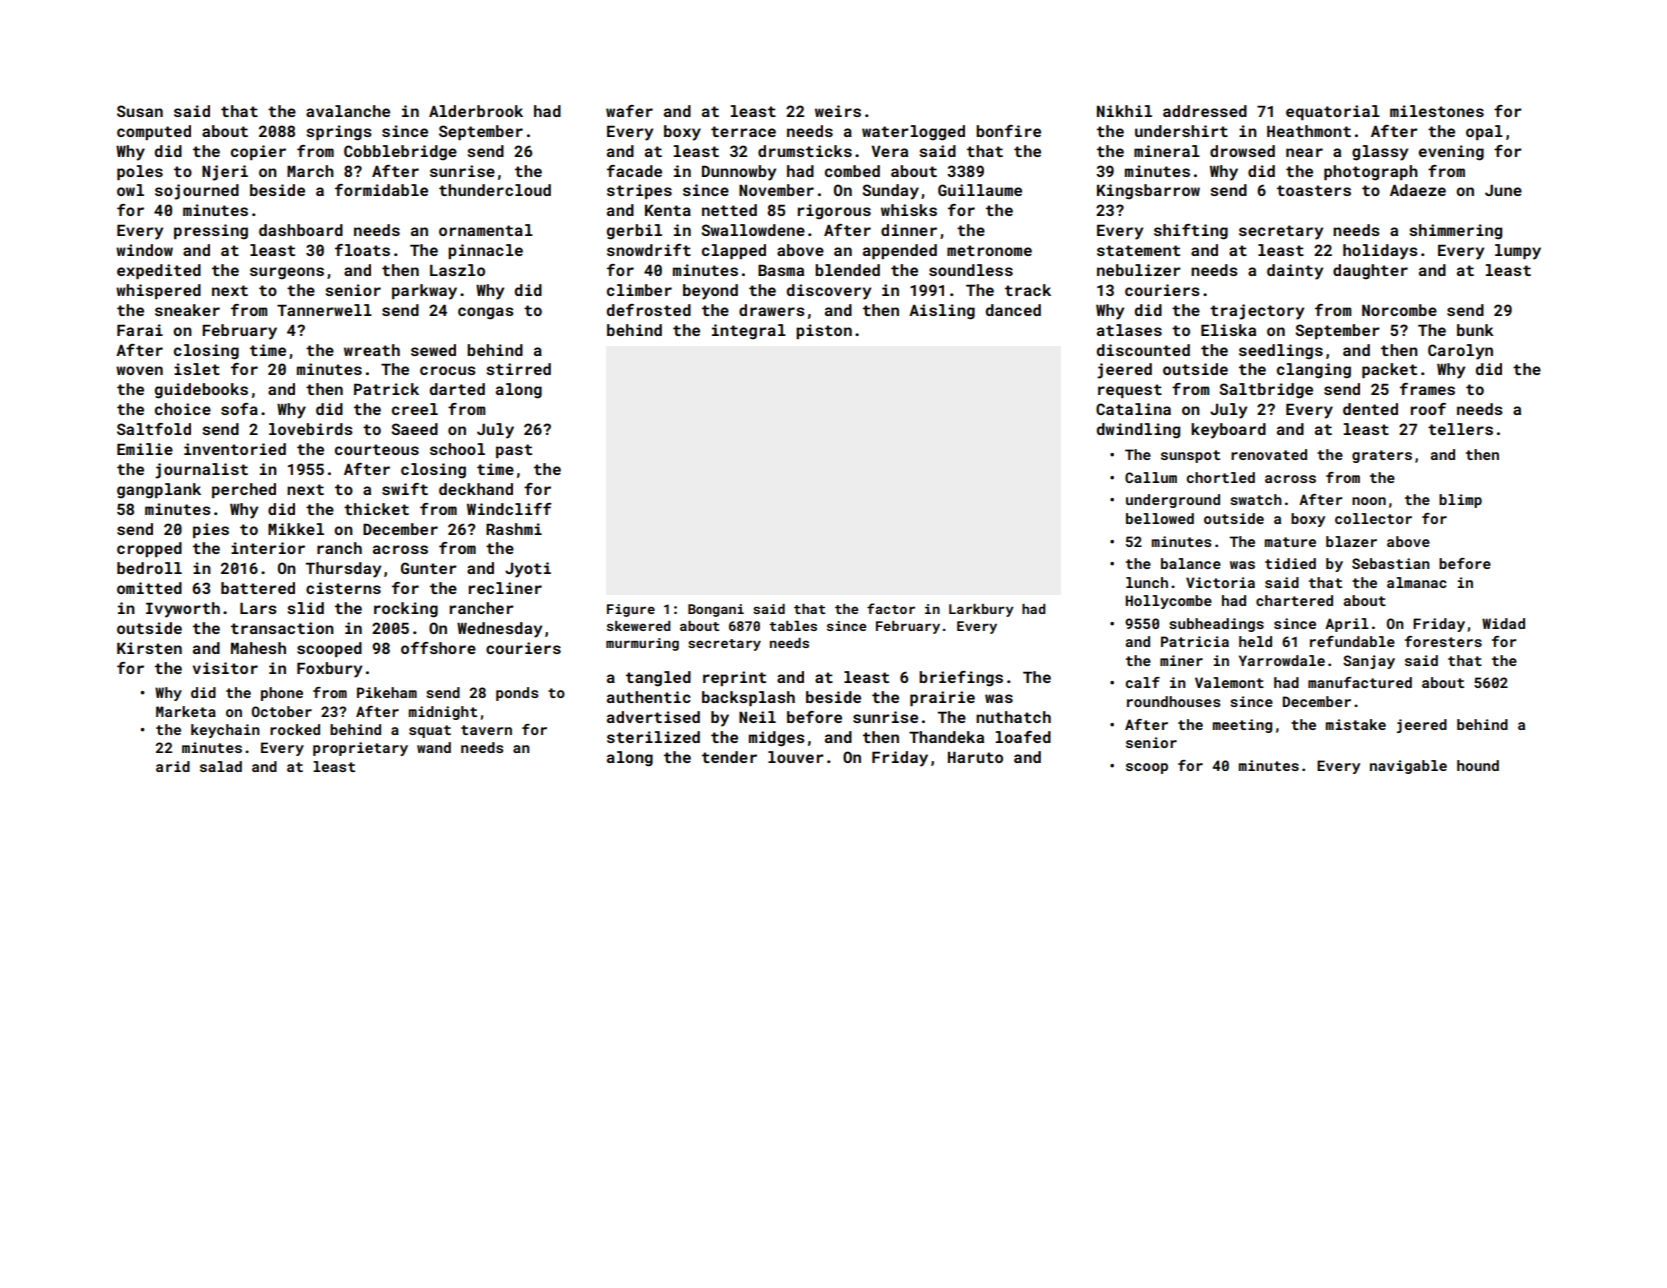 This screenshot has height=1288, width=1667. What do you see at coordinates (429, 568) in the screenshot?
I see `Gunter` at bounding box center [429, 568].
